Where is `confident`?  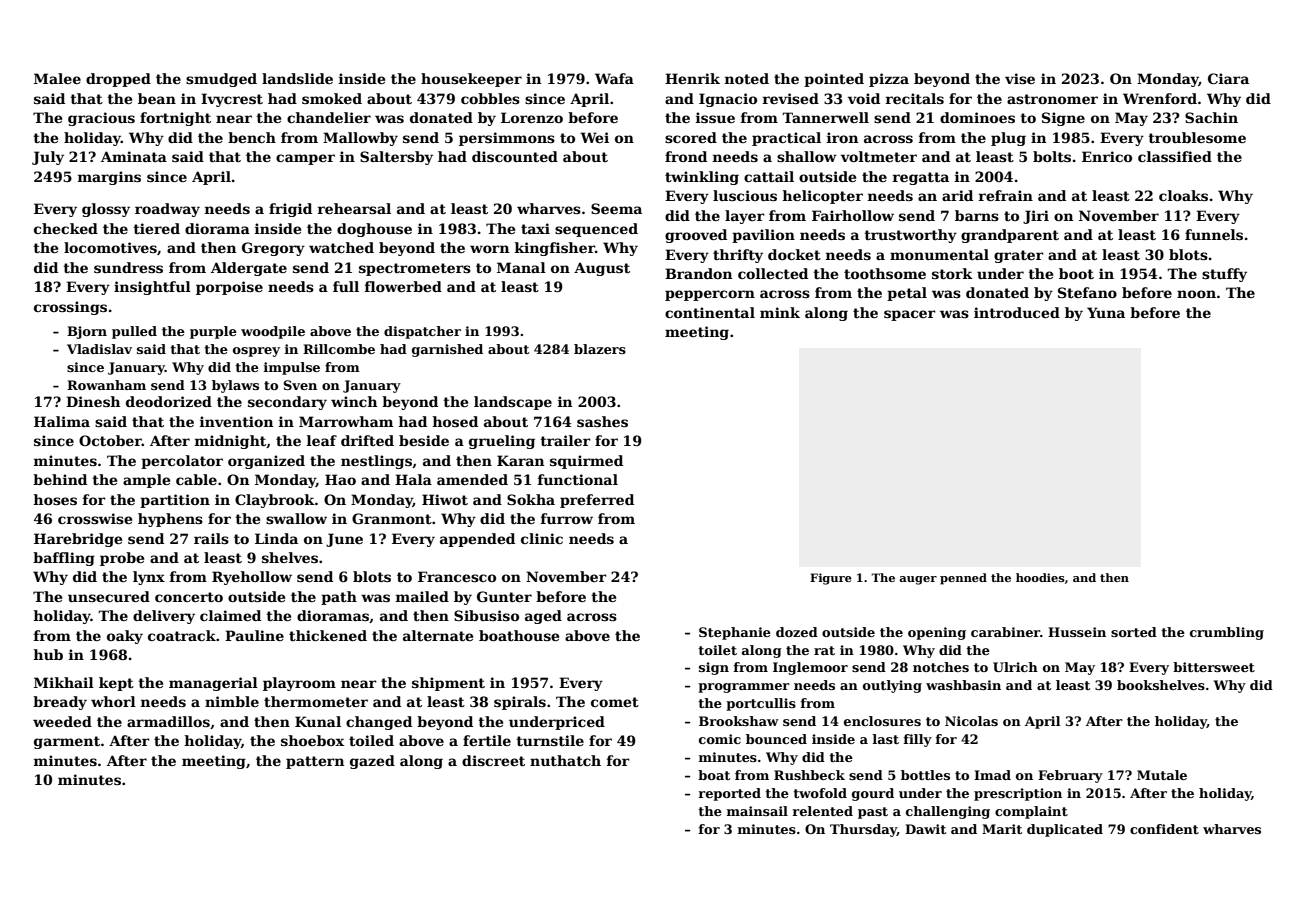
confident is located at coordinates (1164, 829).
